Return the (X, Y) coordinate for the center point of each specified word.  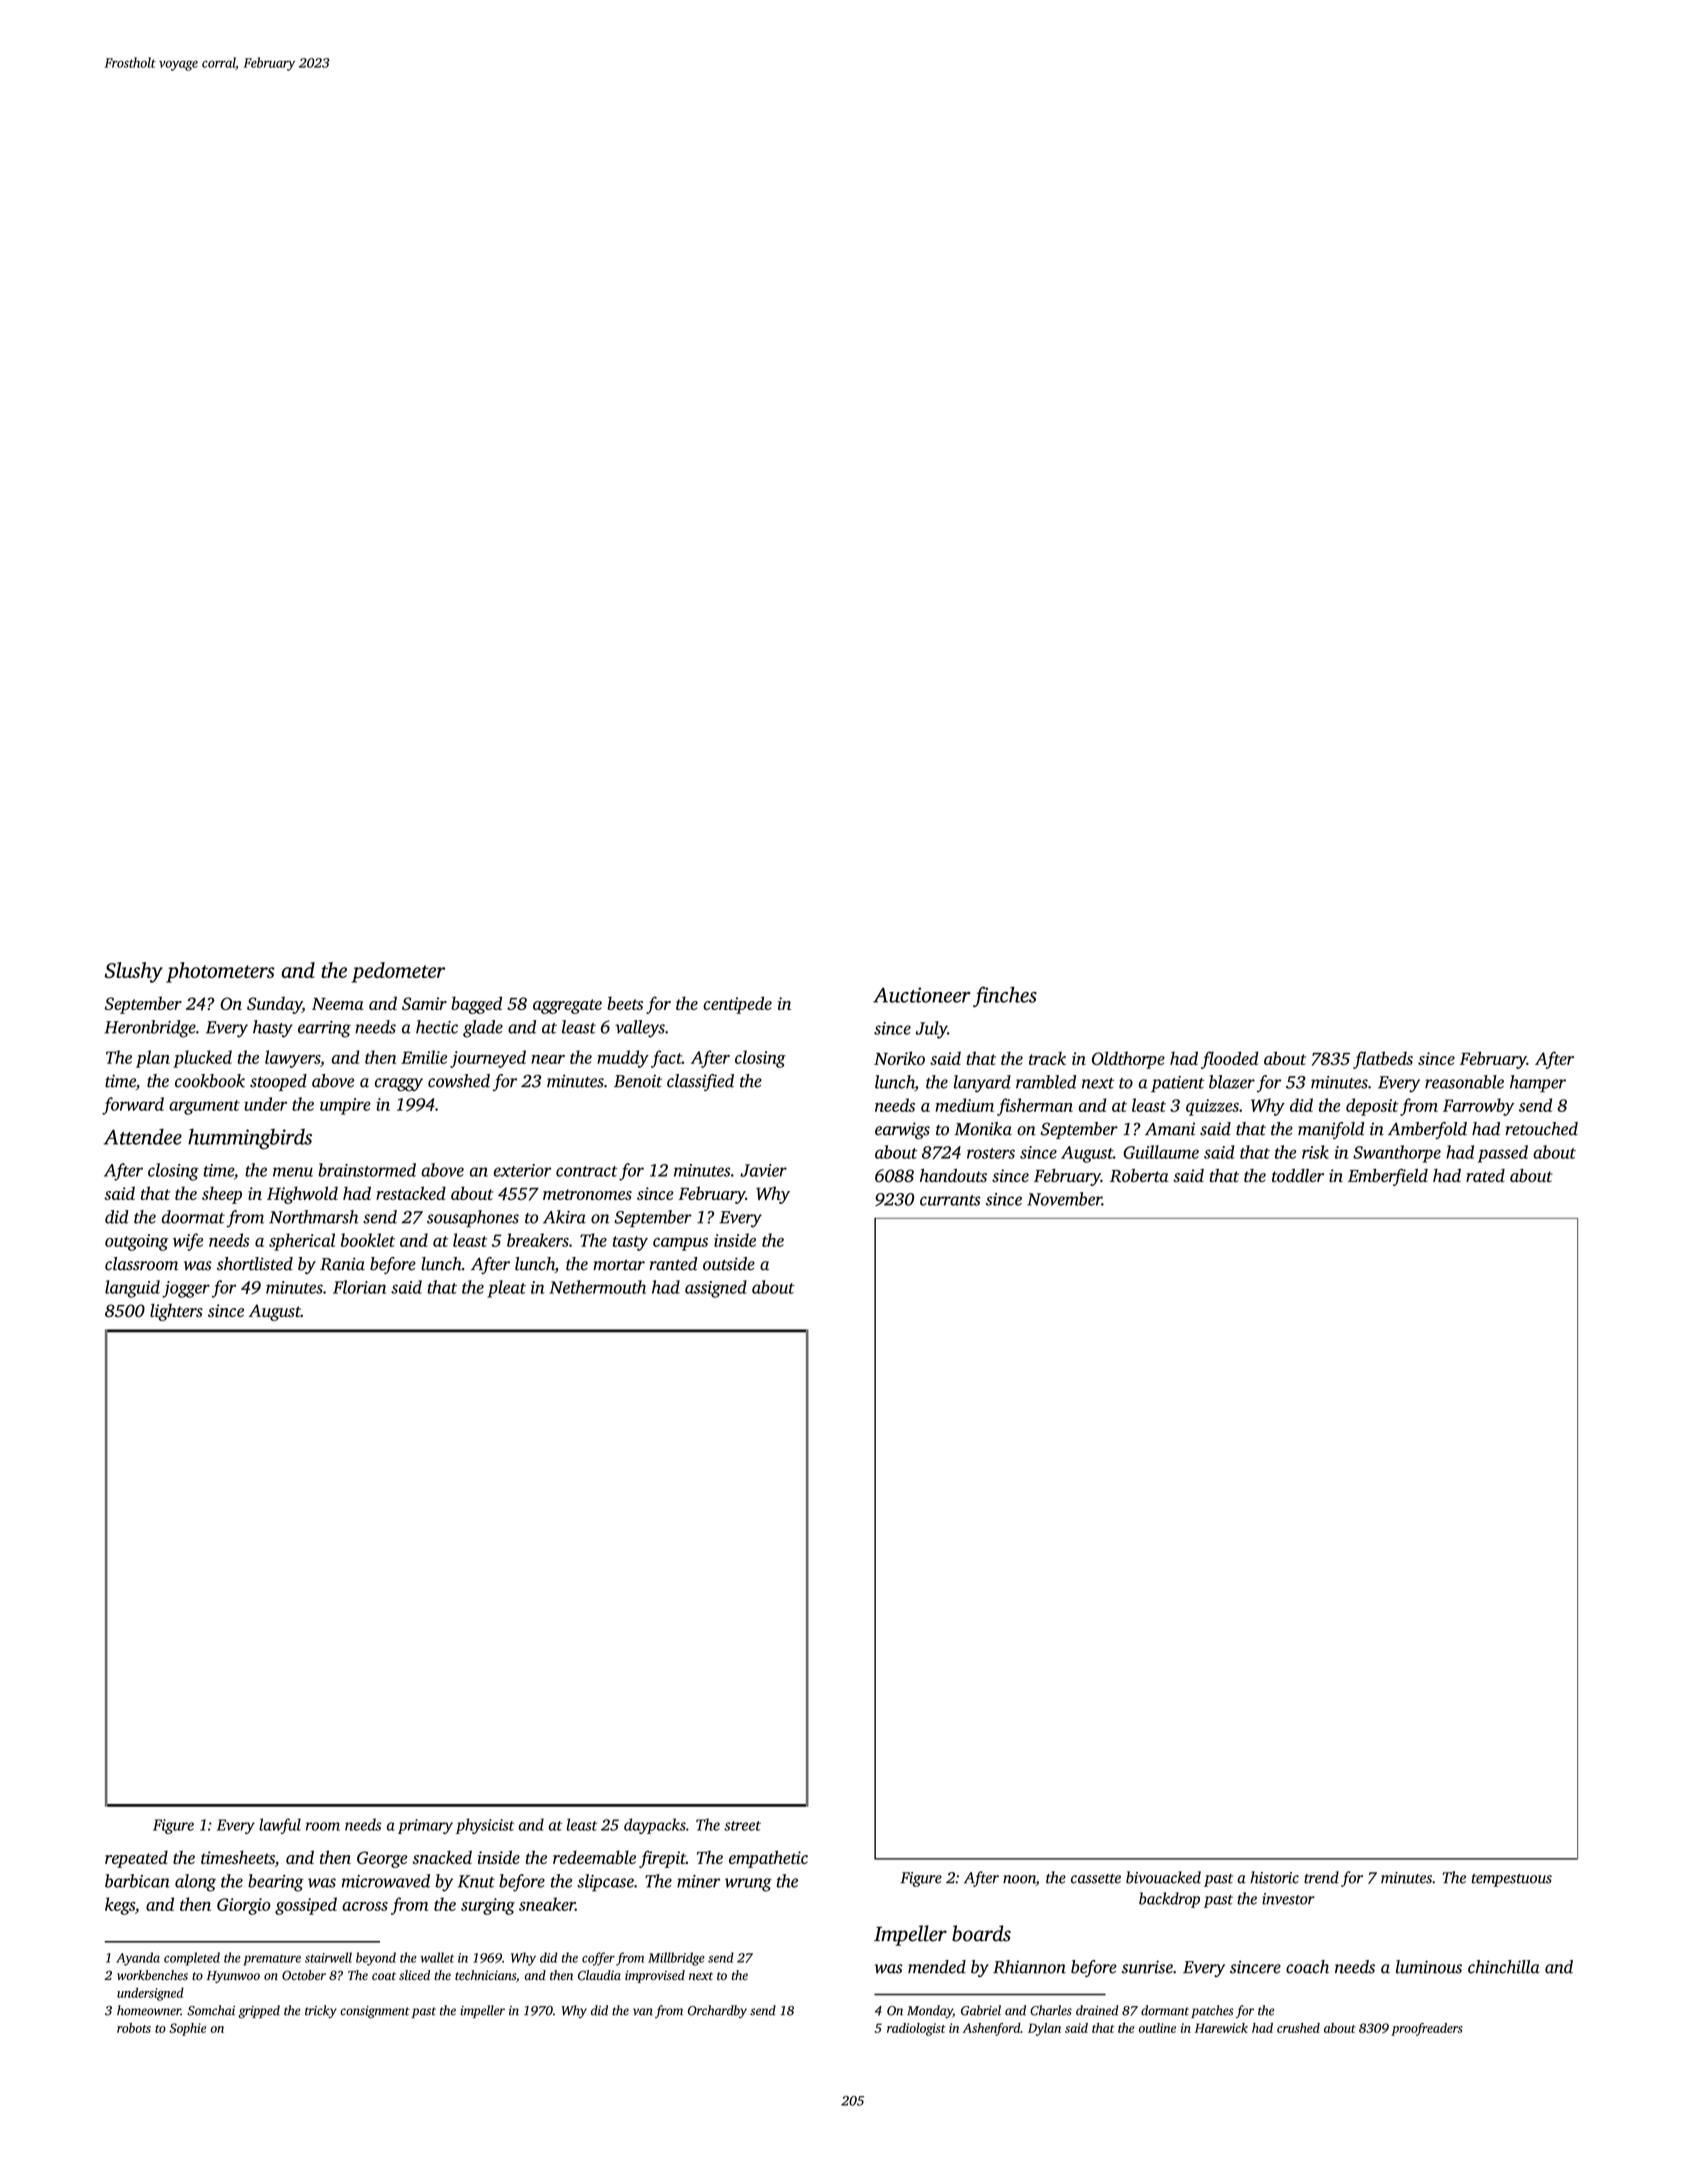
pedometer (398, 972)
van (643, 2012)
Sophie (187, 2029)
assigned (716, 1289)
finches (1005, 996)
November (1064, 1199)
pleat (506, 1289)
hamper (1538, 1083)
